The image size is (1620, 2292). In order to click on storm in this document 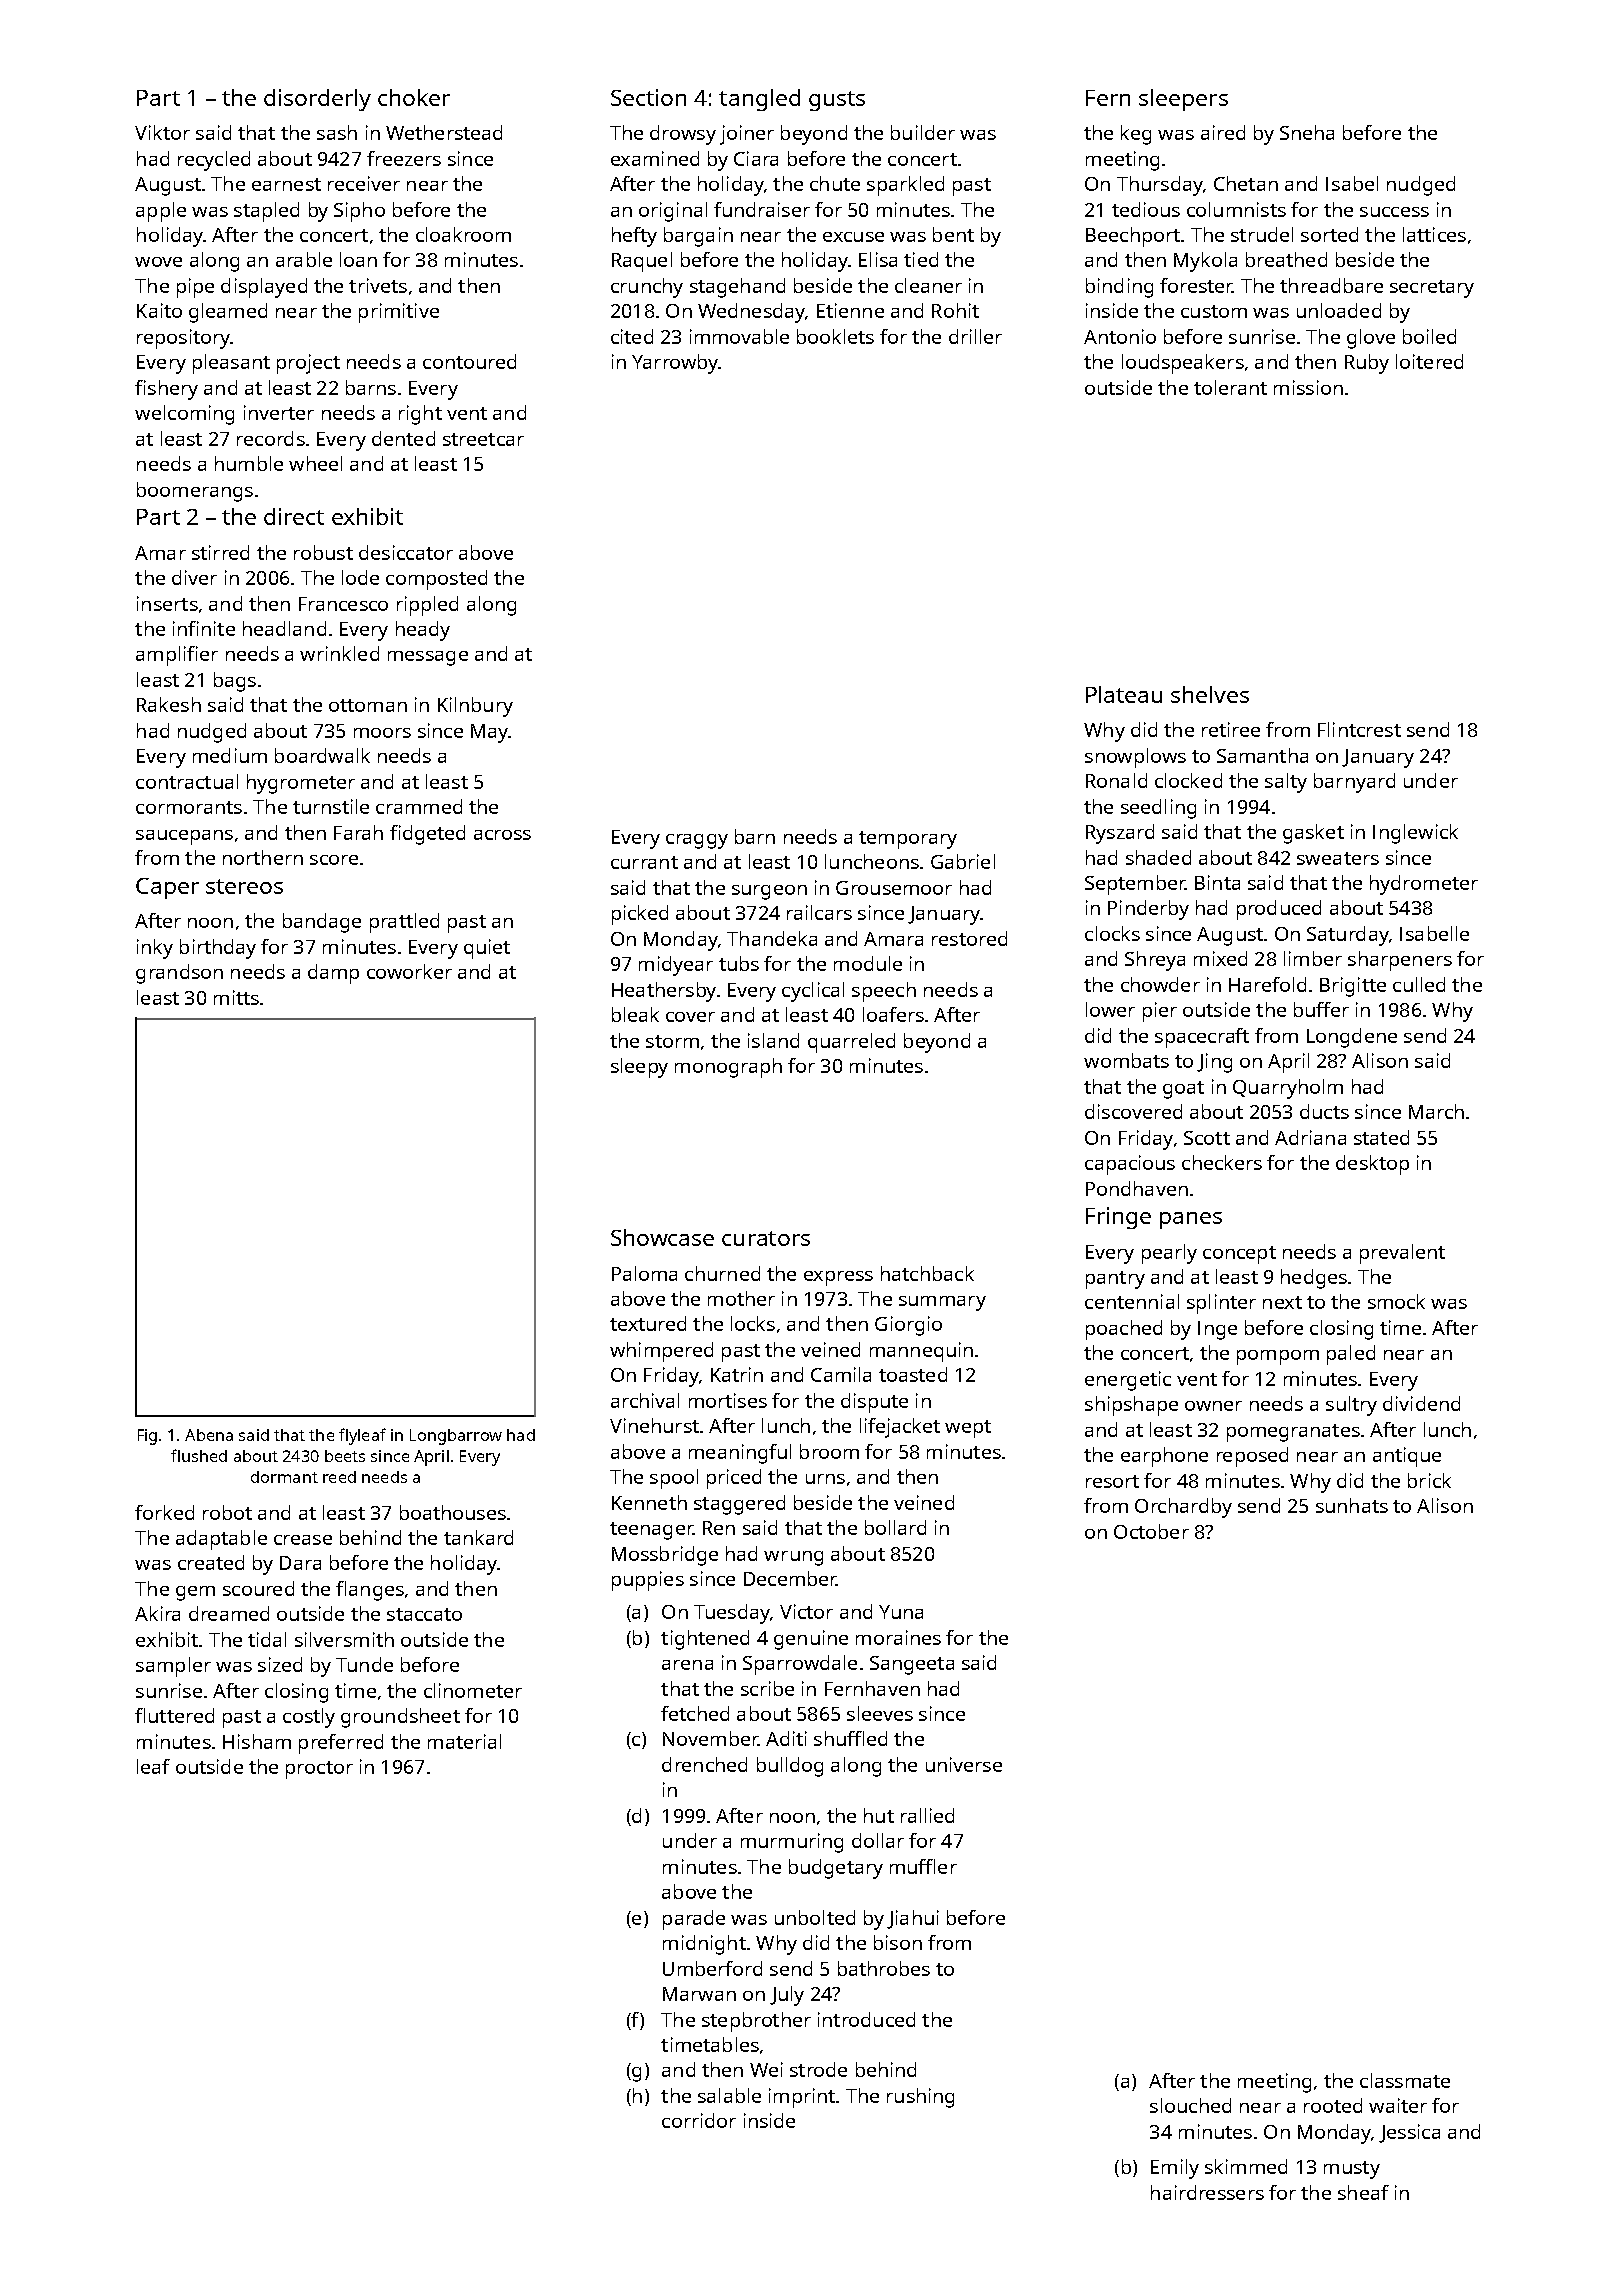, I will do `click(672, 1041)`.
